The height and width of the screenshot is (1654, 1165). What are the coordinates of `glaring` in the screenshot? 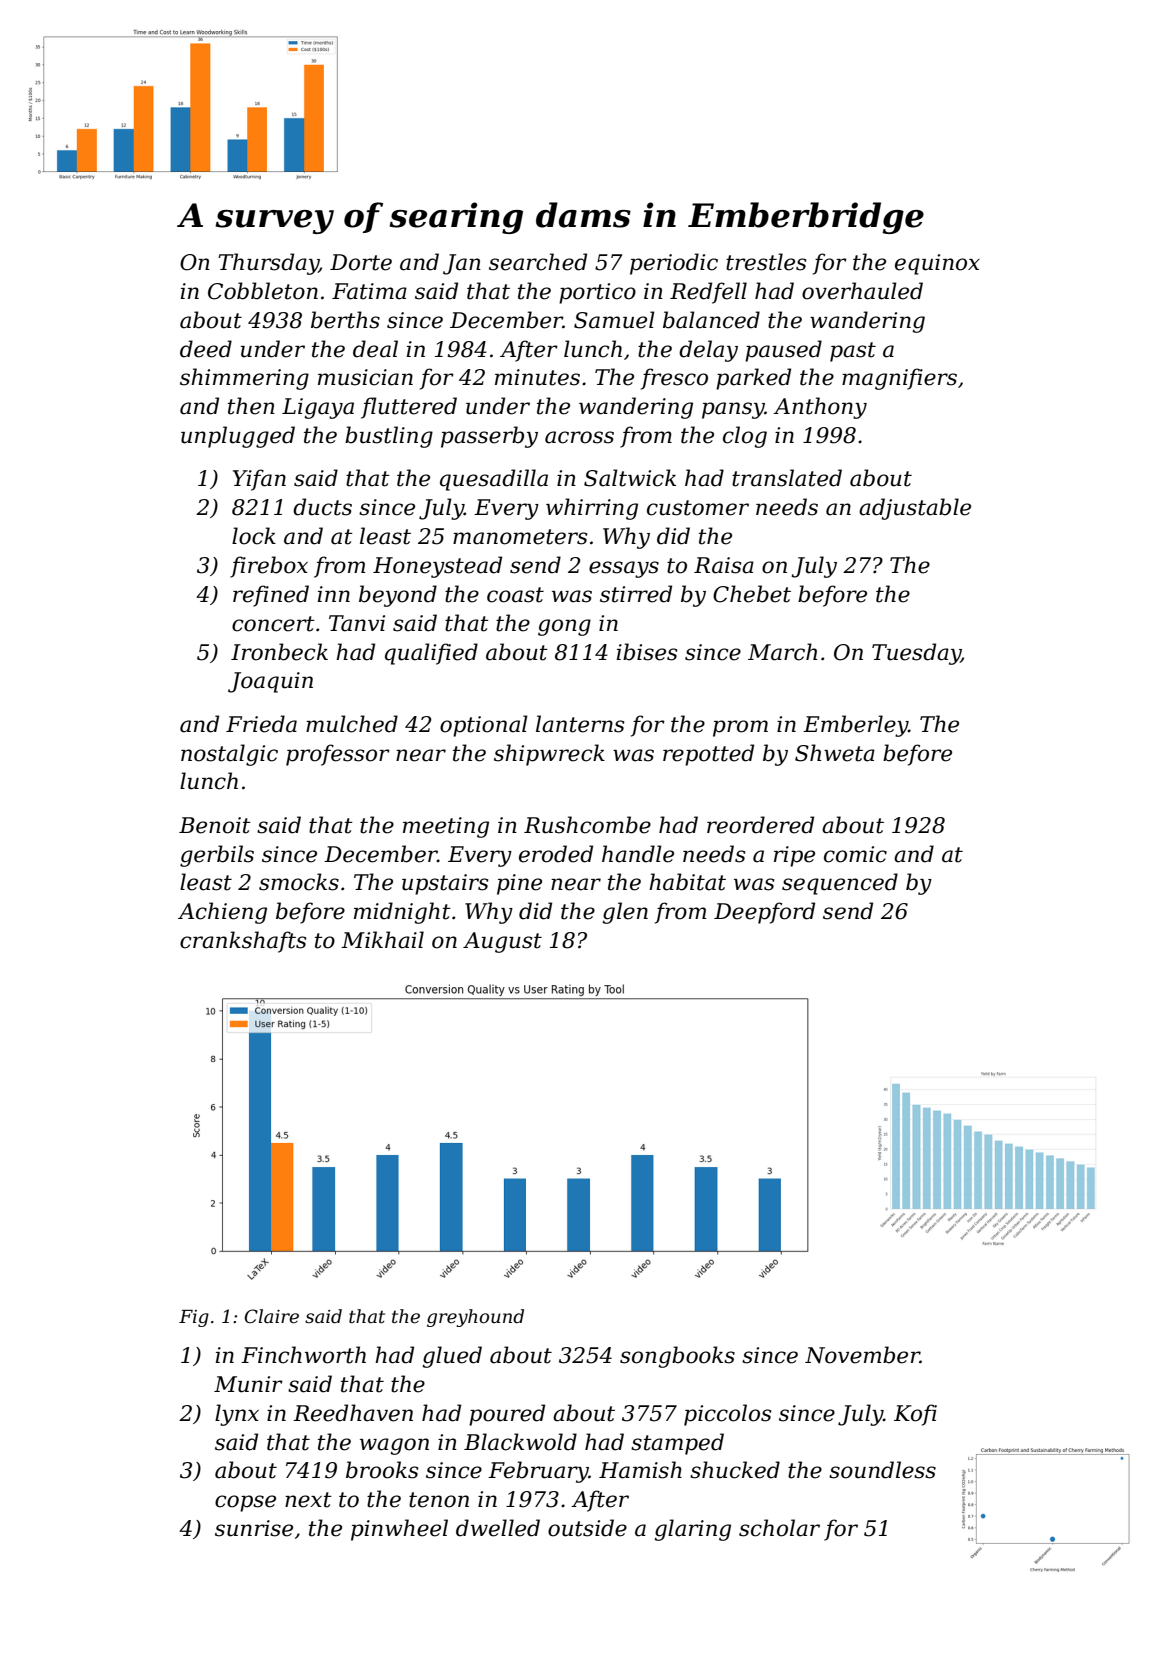 It's located at (692, 1530).
